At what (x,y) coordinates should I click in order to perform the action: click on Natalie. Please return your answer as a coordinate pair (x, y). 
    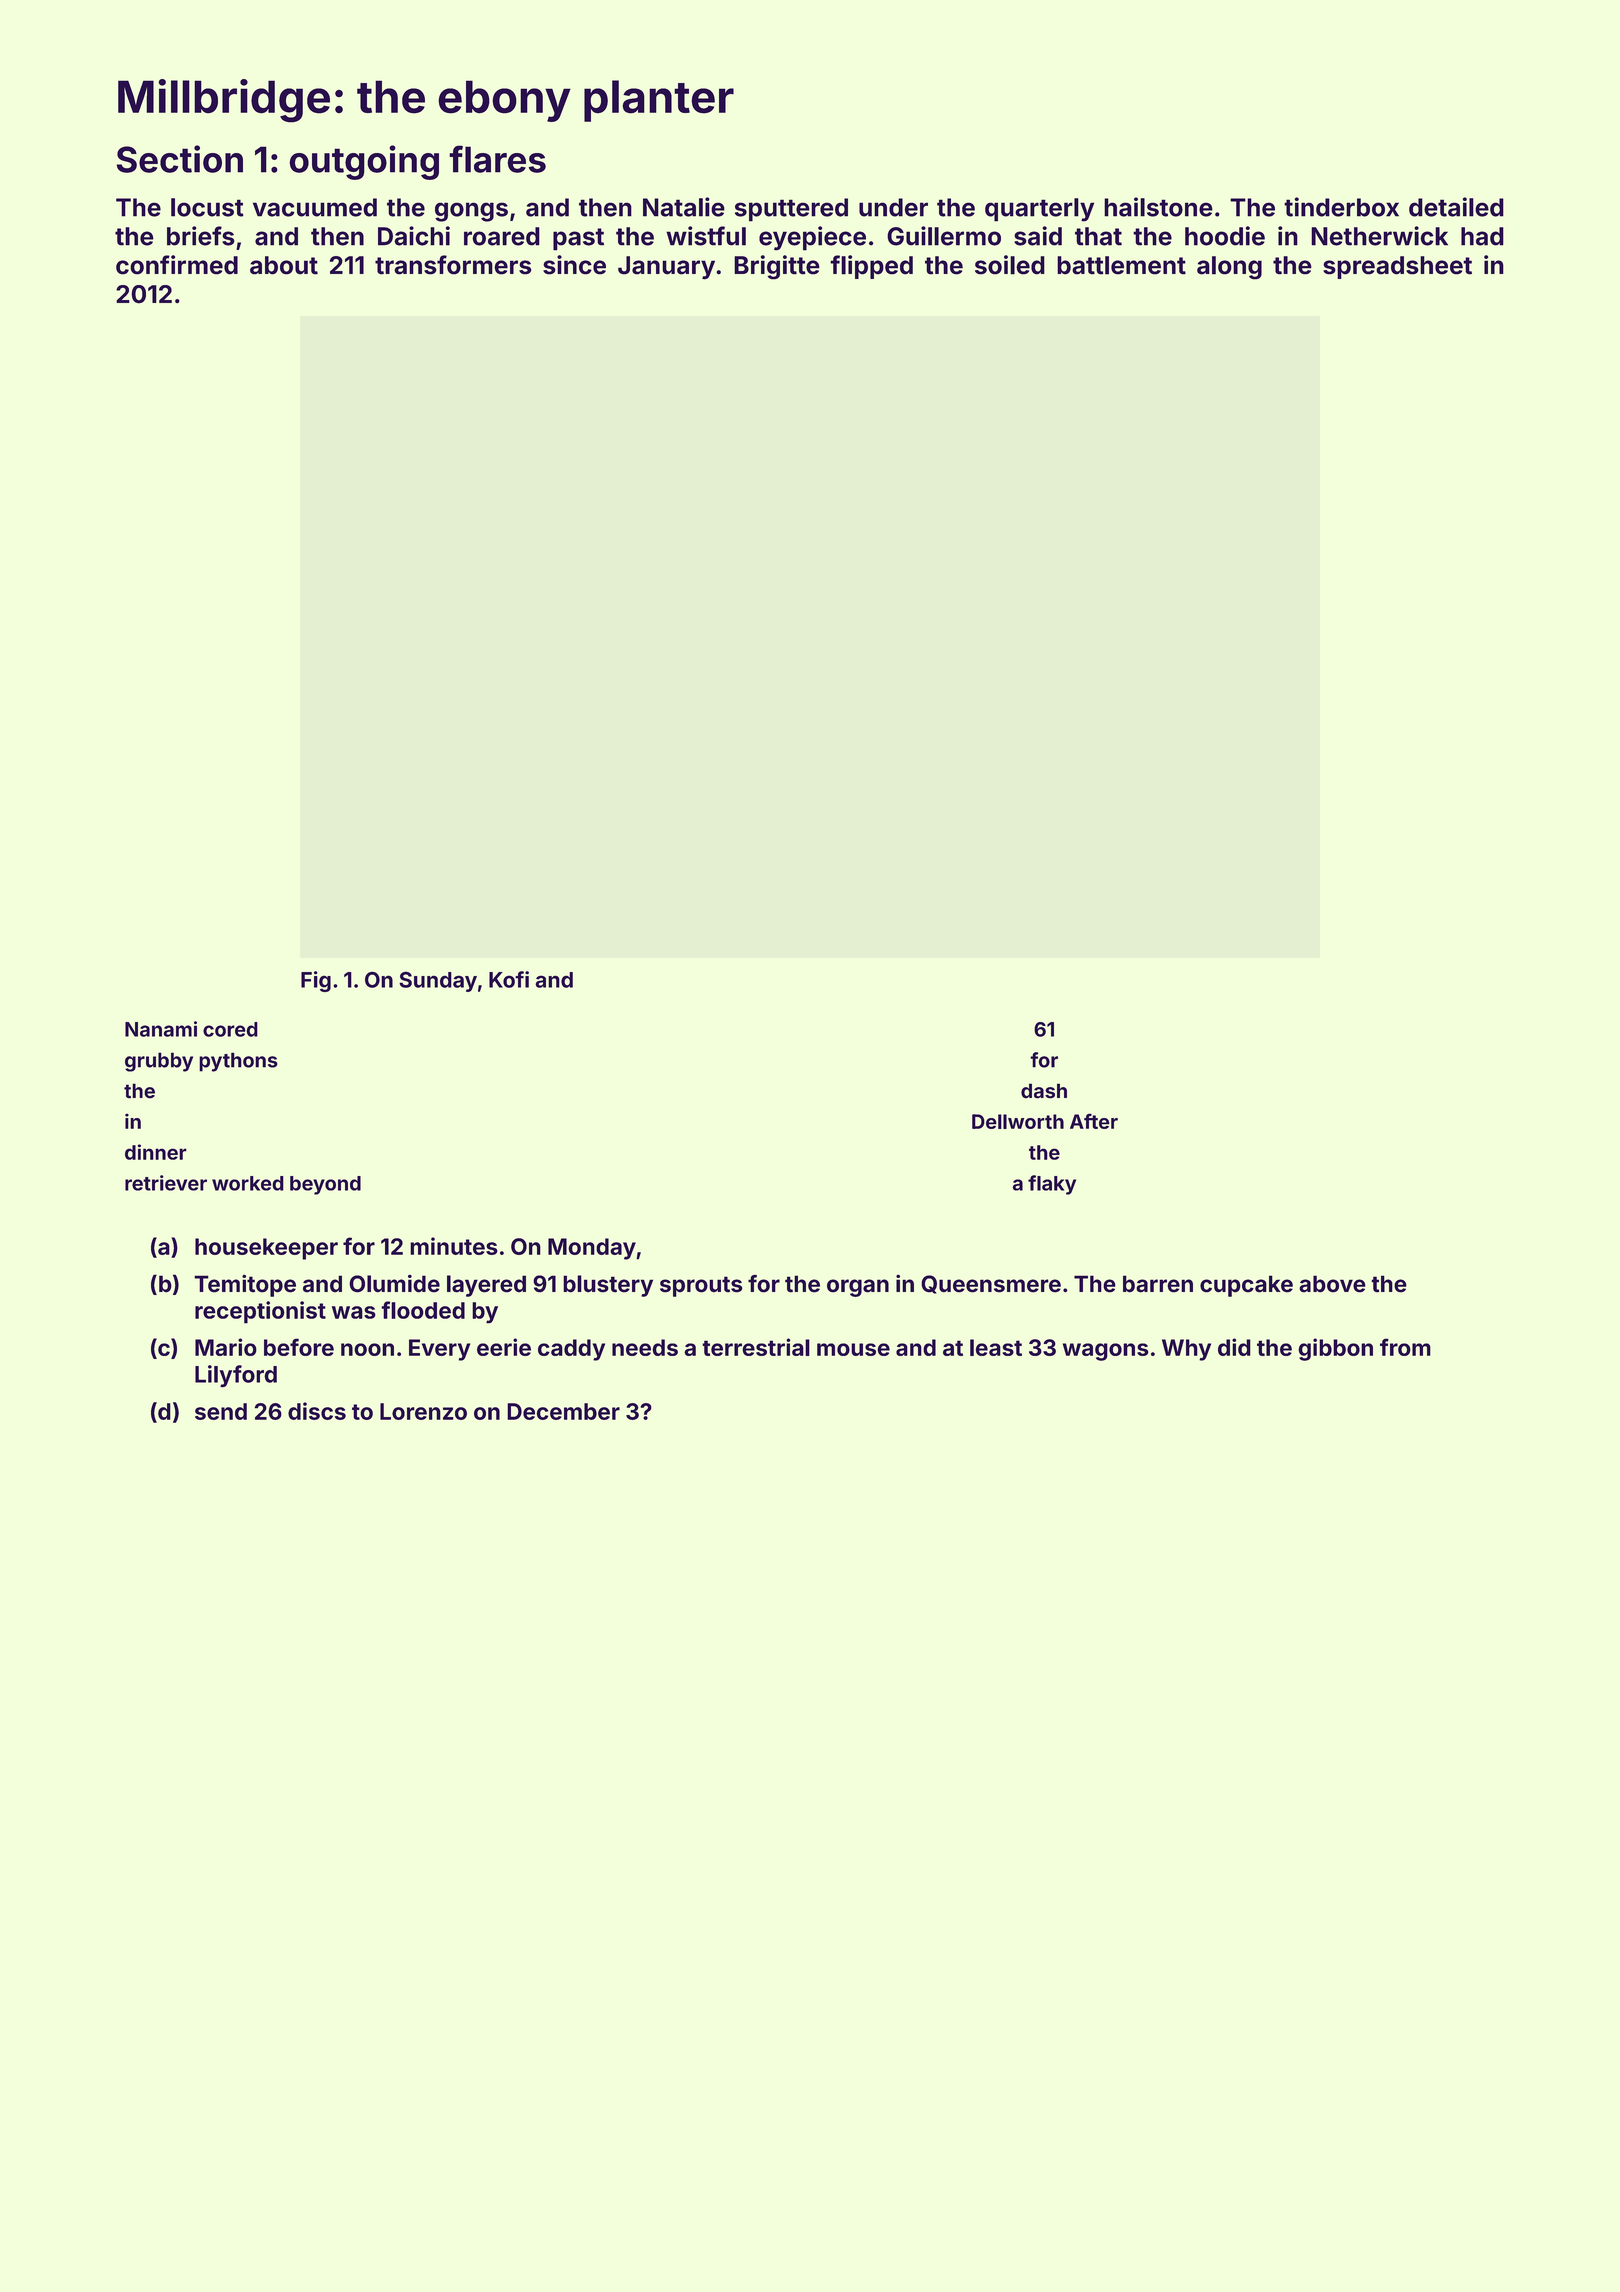
    Looking at the image, I should click on (684, 207).
